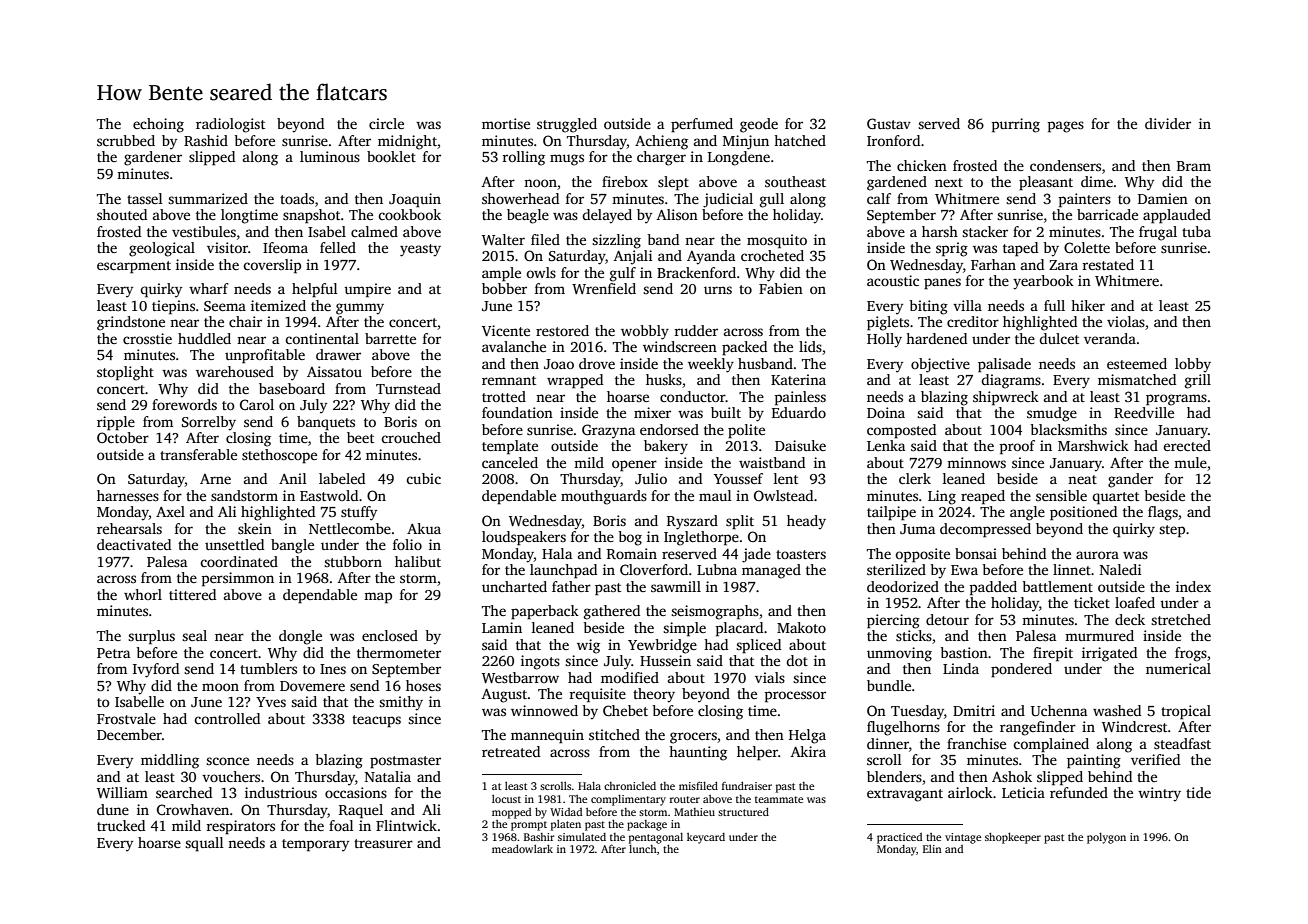 This screenshot has width=1308, height=924. What do you see at coordinates (1097, 181) in the screenshot?
I see `dime` at bounding box center [1097, 181].
